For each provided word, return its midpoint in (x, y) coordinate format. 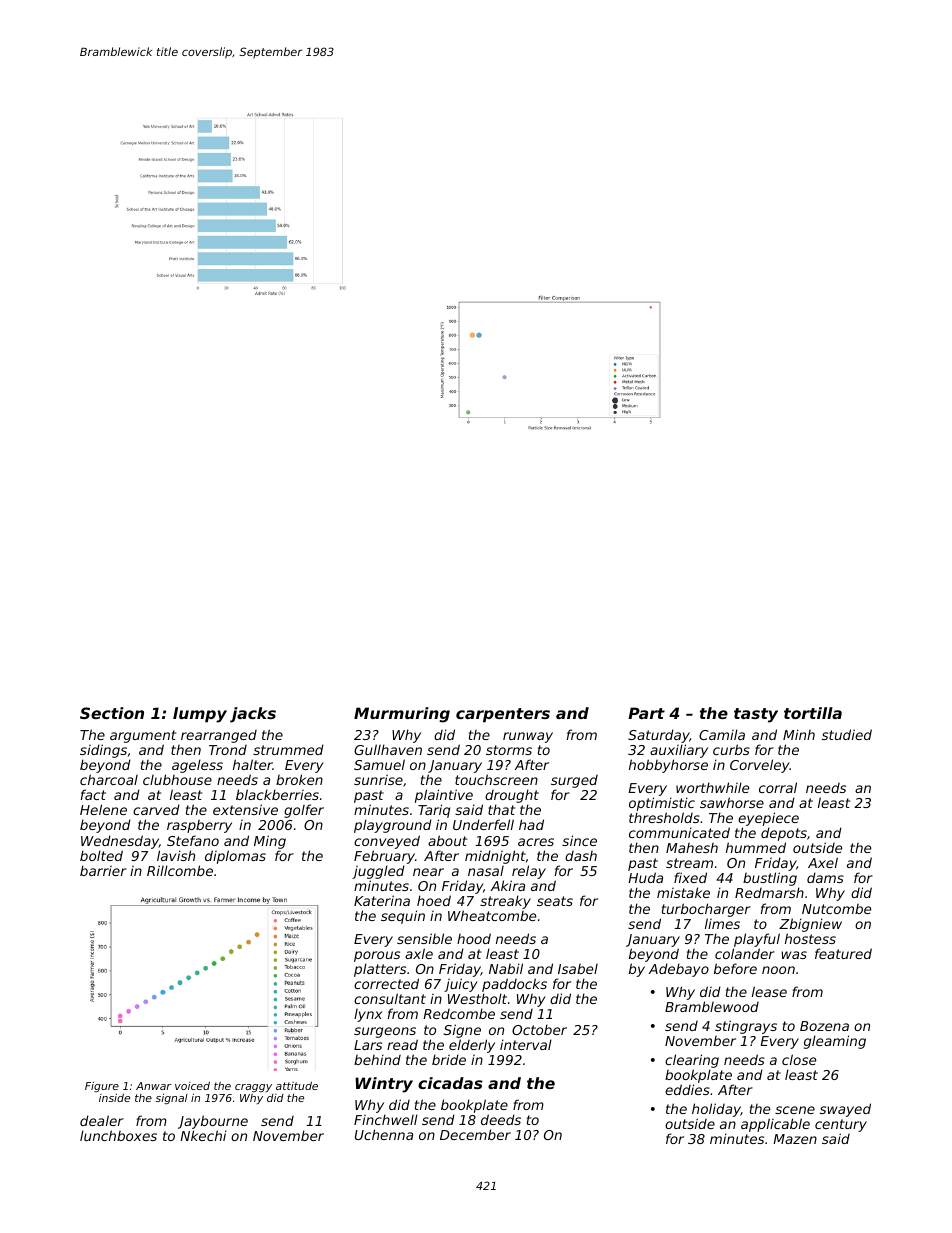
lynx (368, 1015)
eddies (687, 1089)
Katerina (382, 900)
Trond (228, 750)
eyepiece (768, 819)
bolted (101, 855)
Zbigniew (810, 925)
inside (114, 1098)
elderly (472, 1046)
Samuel (379, 764)
